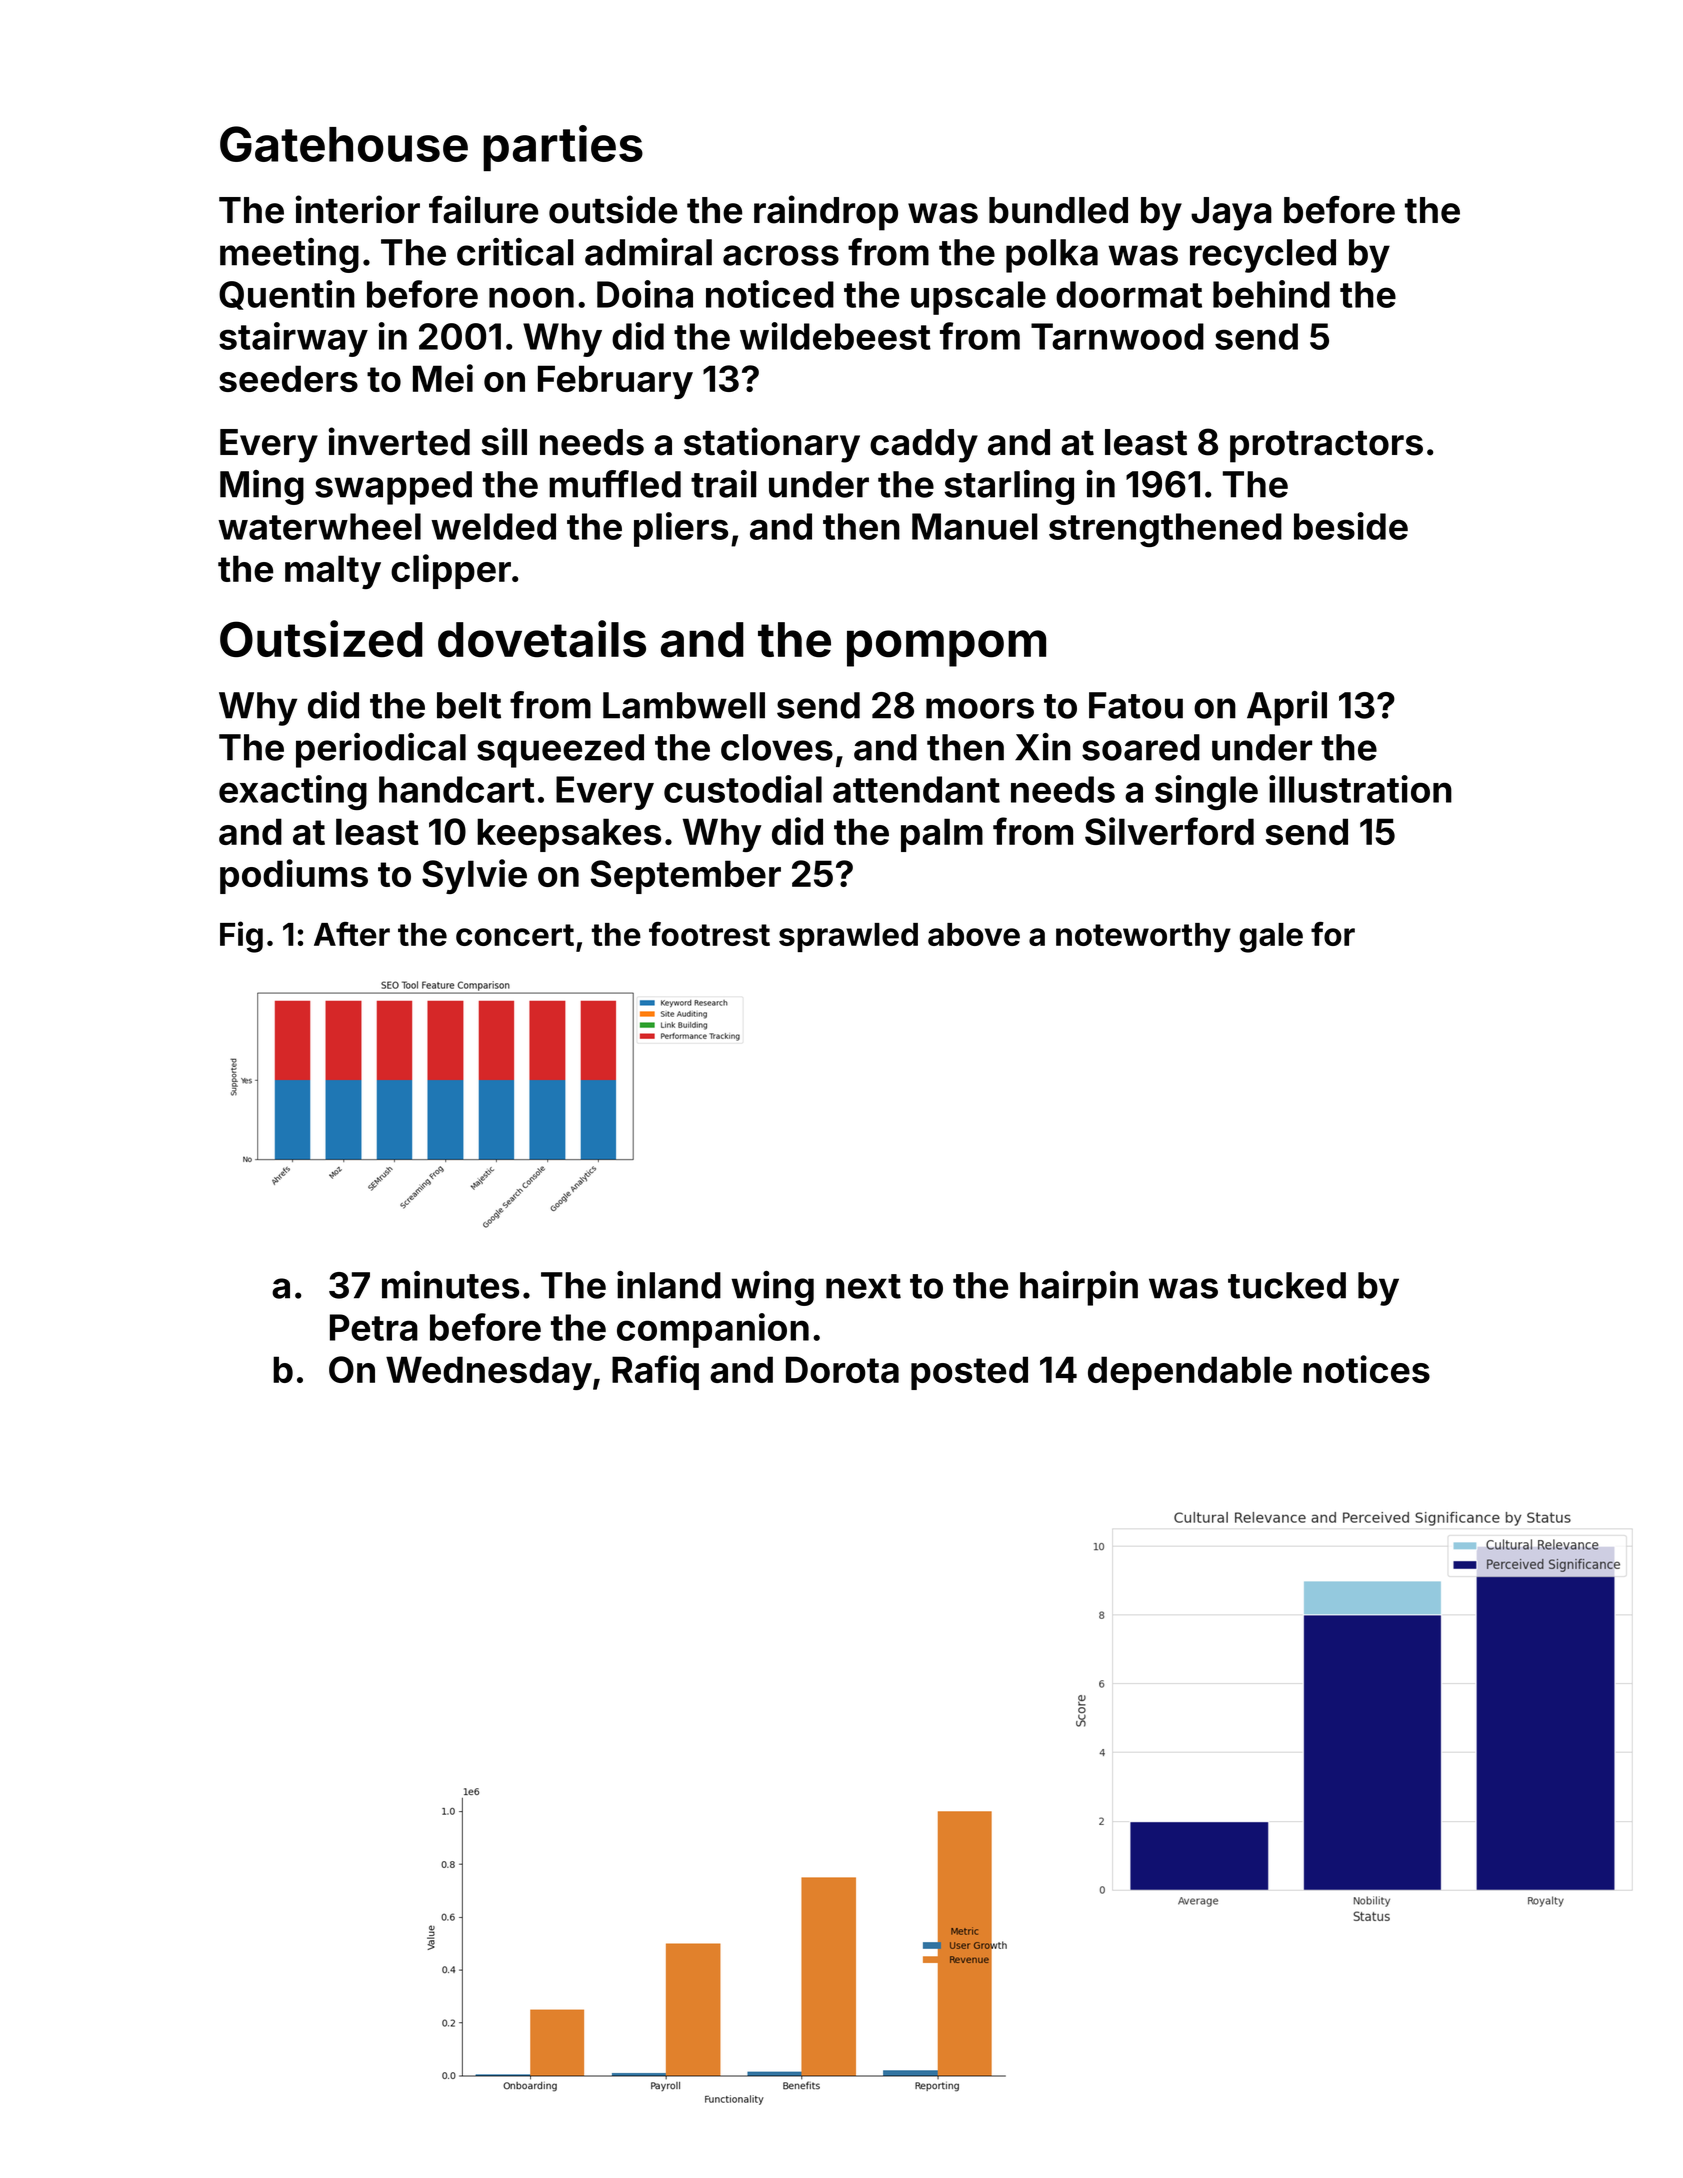 This screenshot has width=1683, height=2178. I want to click on waterwheel, so click(319, 526).
